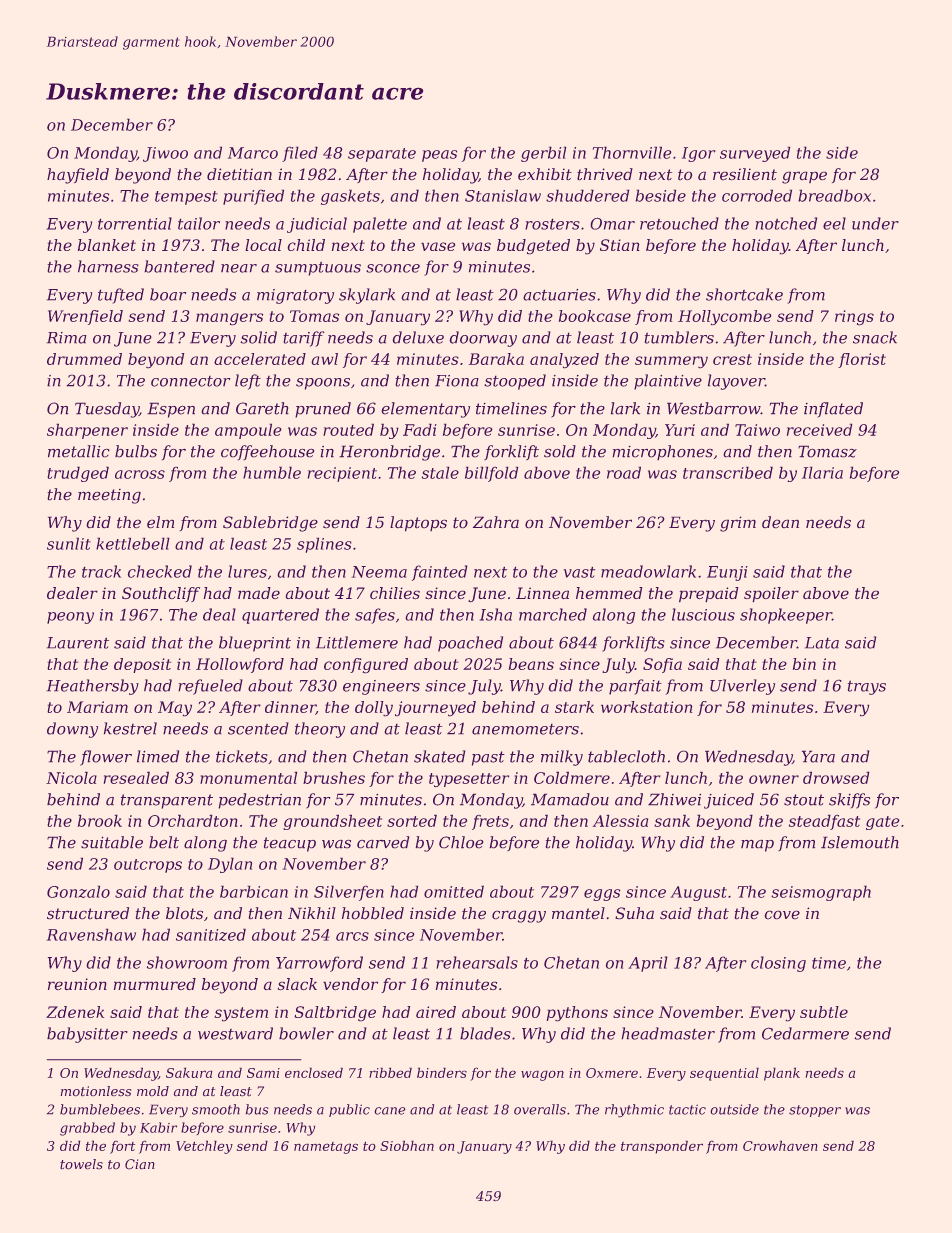 The height and width of the page is (1233, 952). Describe the element at coordinates (744, 294) in the page. I see `shortcake` at that location.
